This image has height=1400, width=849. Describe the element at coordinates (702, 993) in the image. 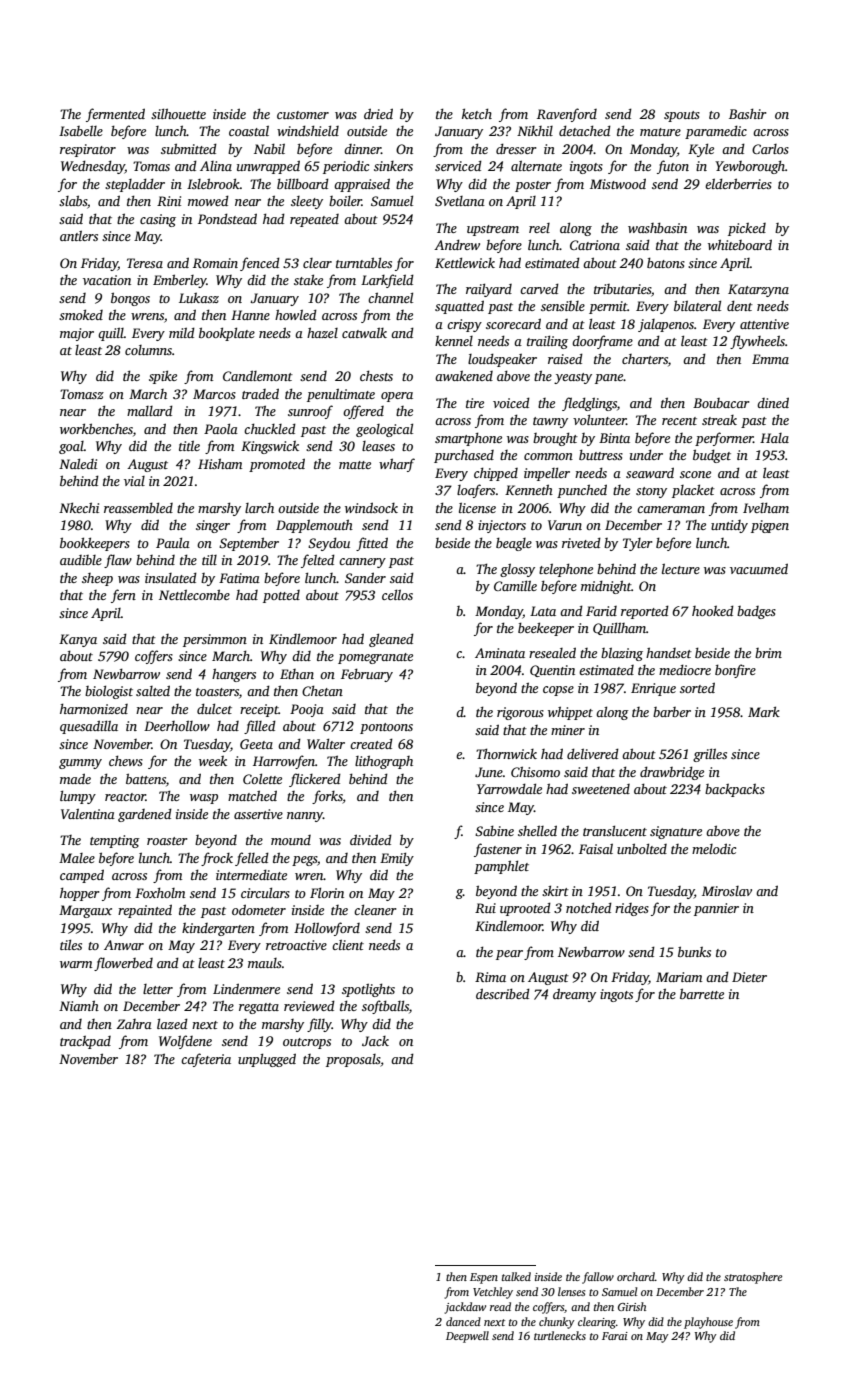

I see `barrette` at that location.
